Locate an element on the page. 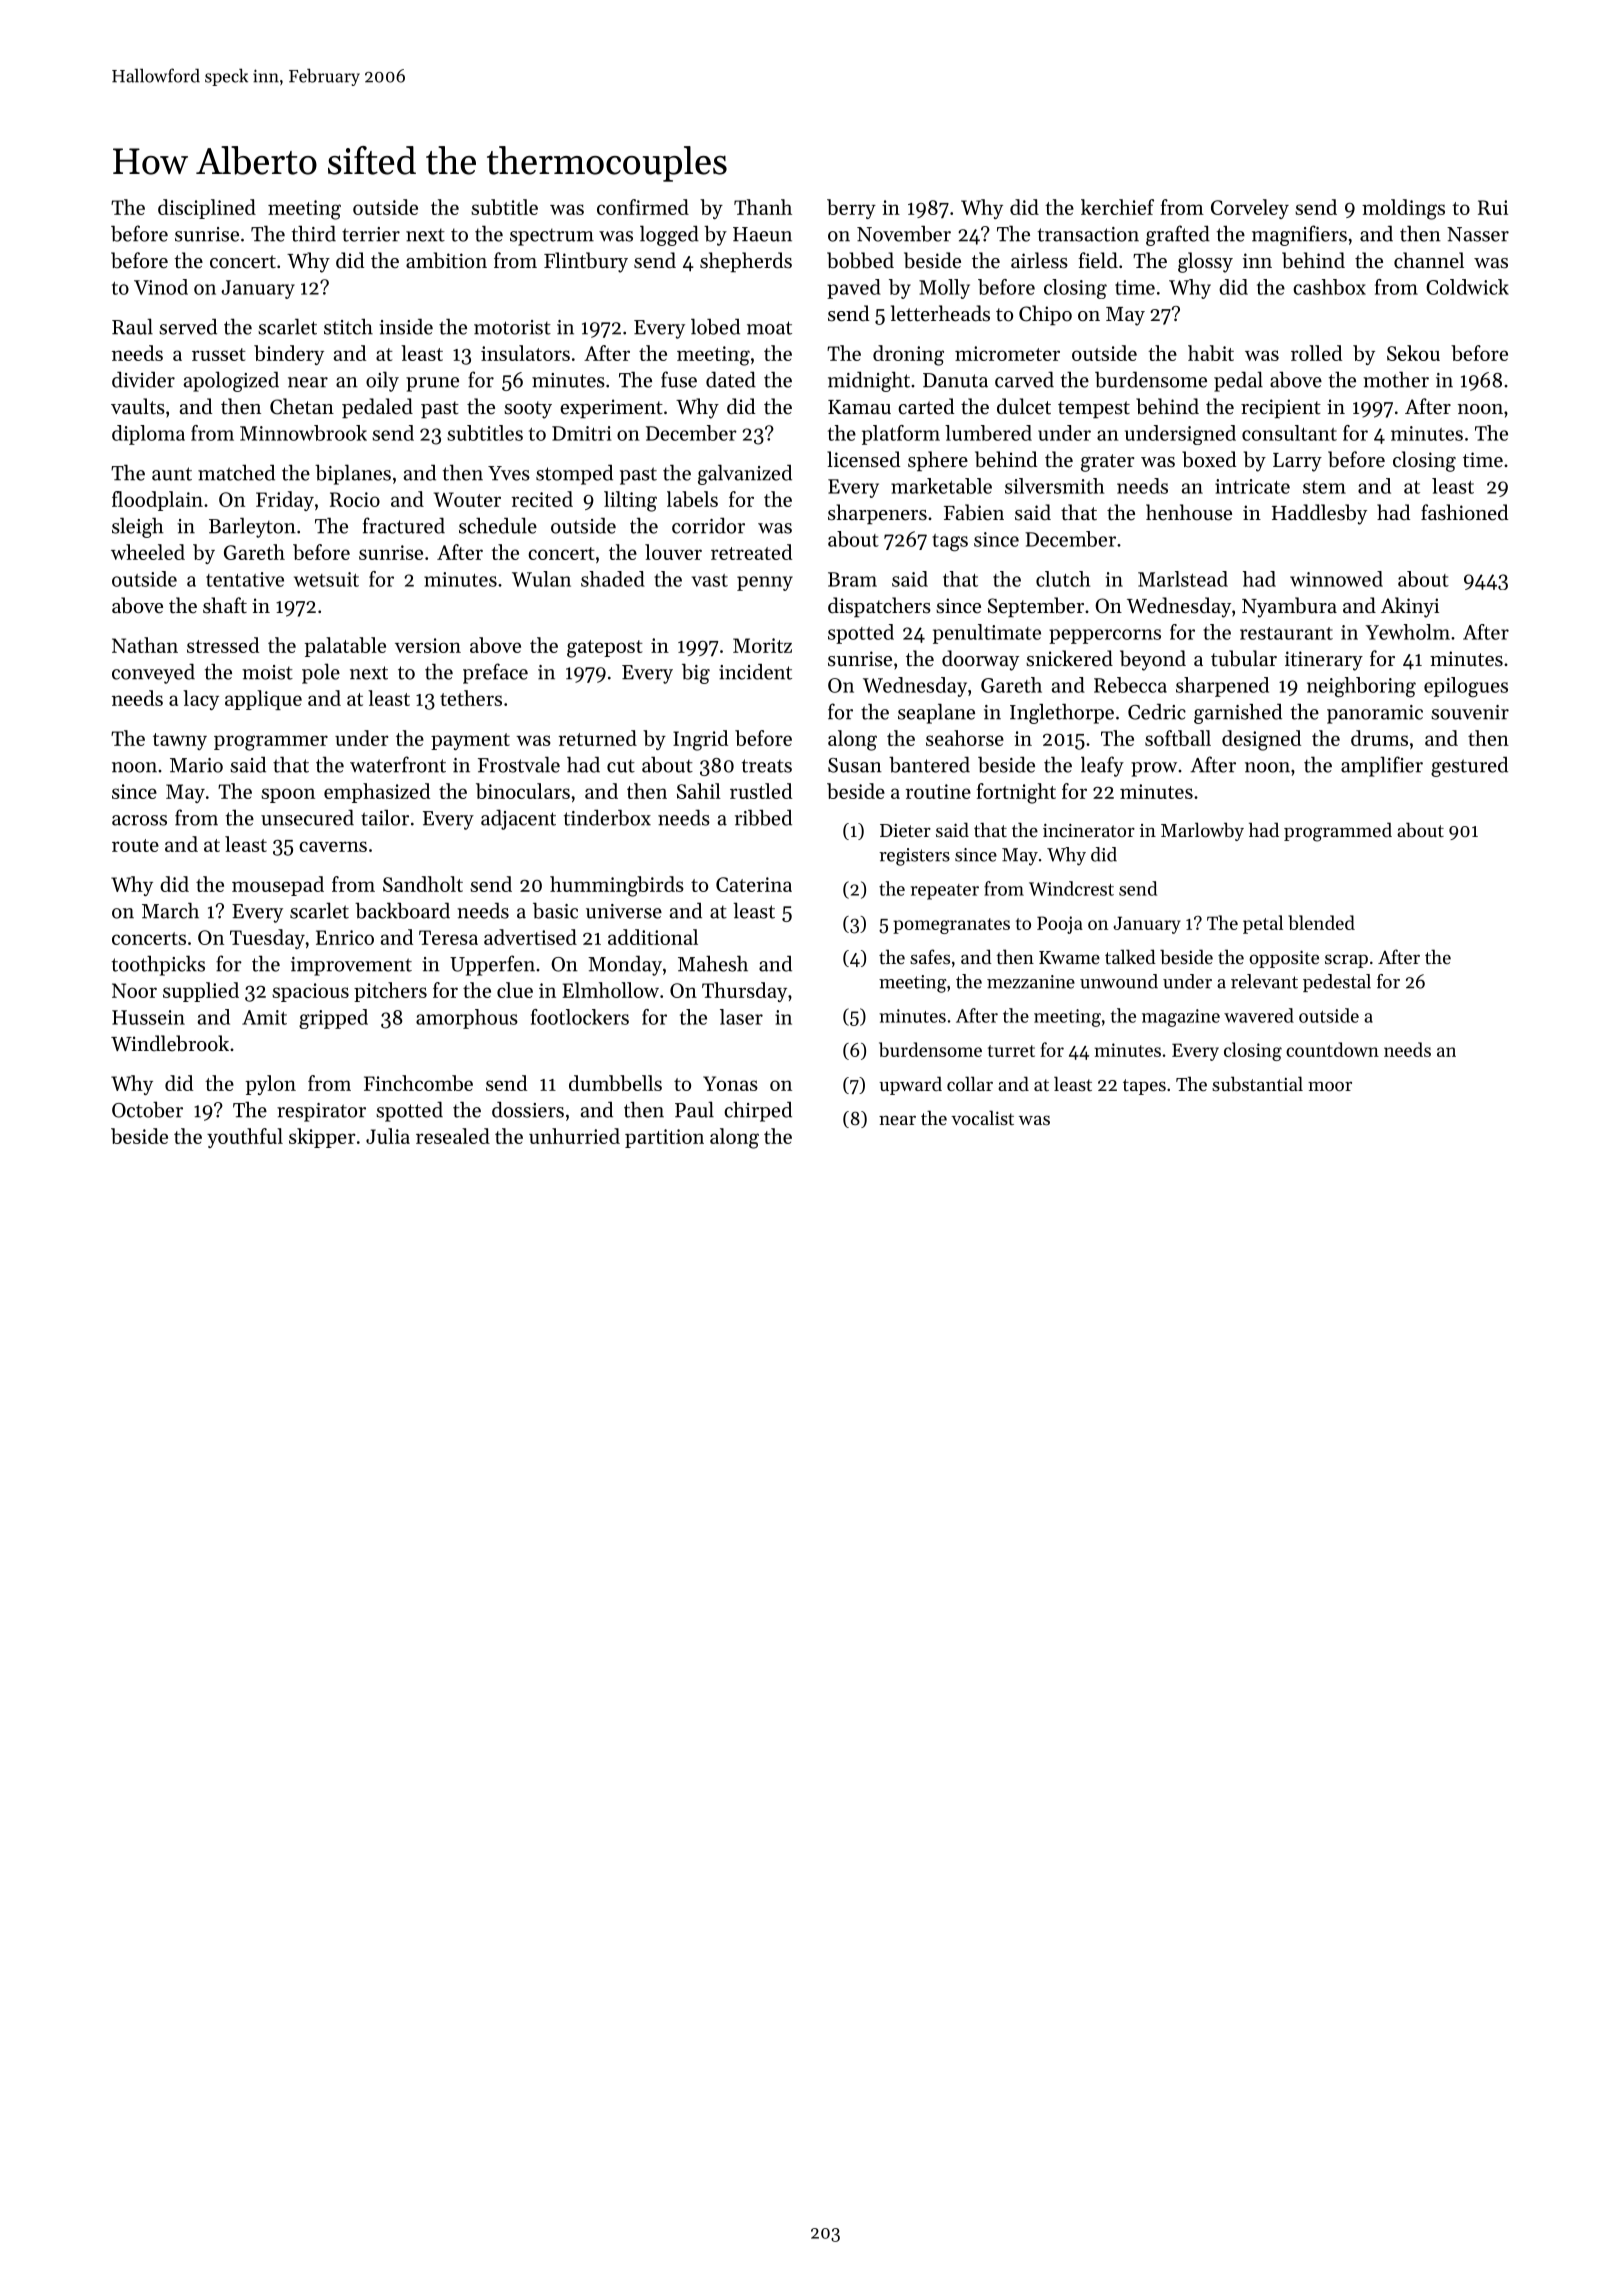 Image resolution: width=1620 pixels, height=2292 pixels. Ingrid is located at coordinates (700, 740).
